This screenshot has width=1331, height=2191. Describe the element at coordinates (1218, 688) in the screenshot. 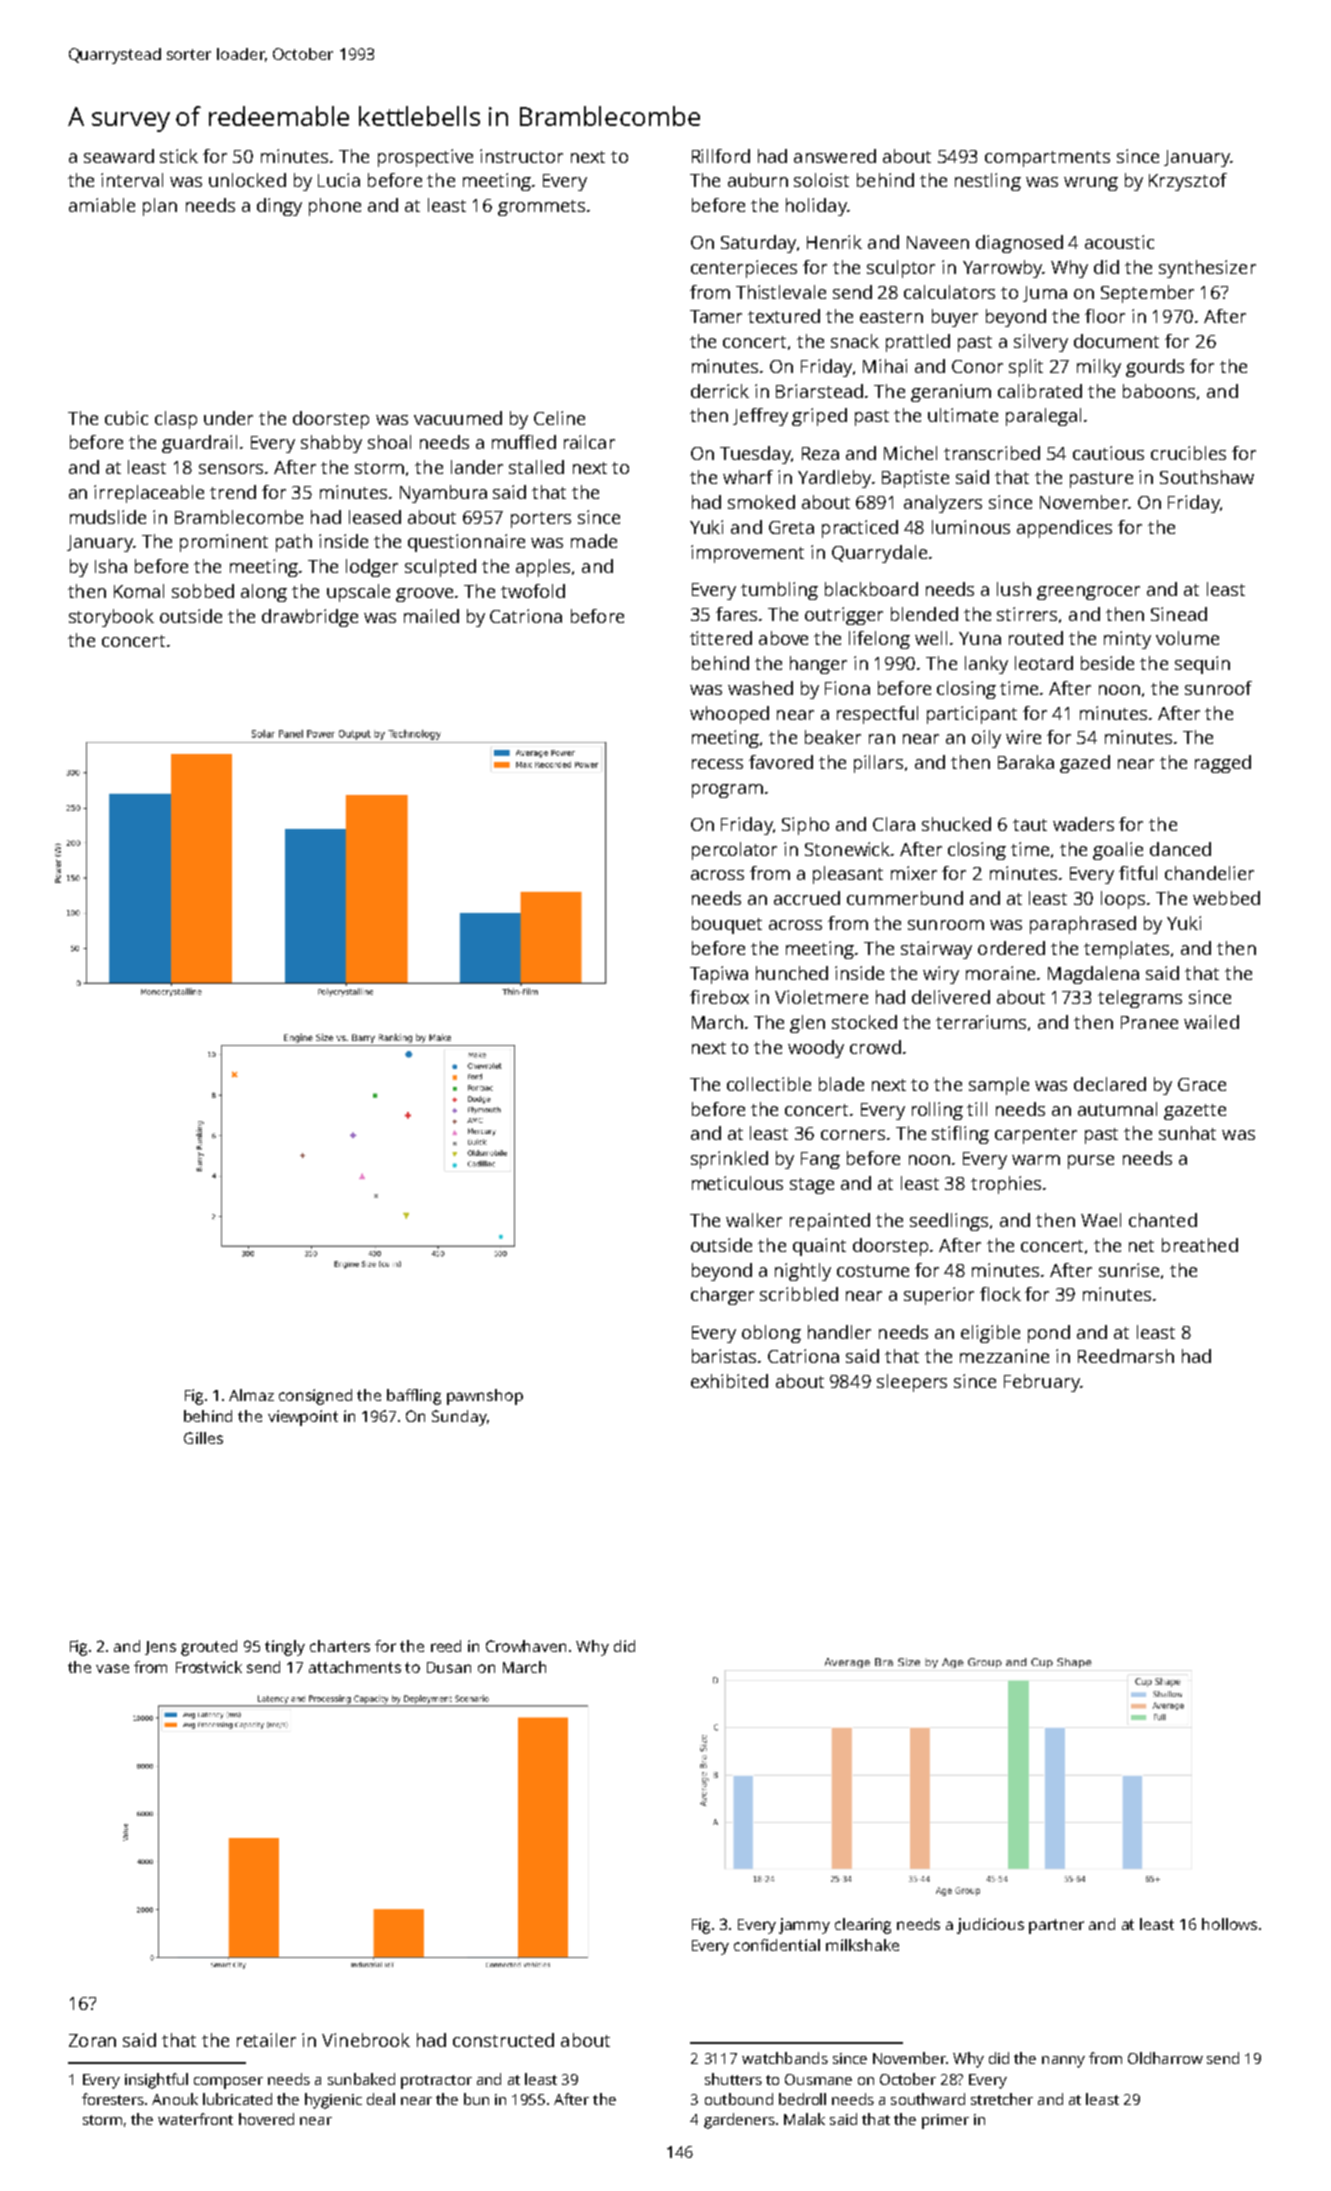

I see `sunroof` at that location.
